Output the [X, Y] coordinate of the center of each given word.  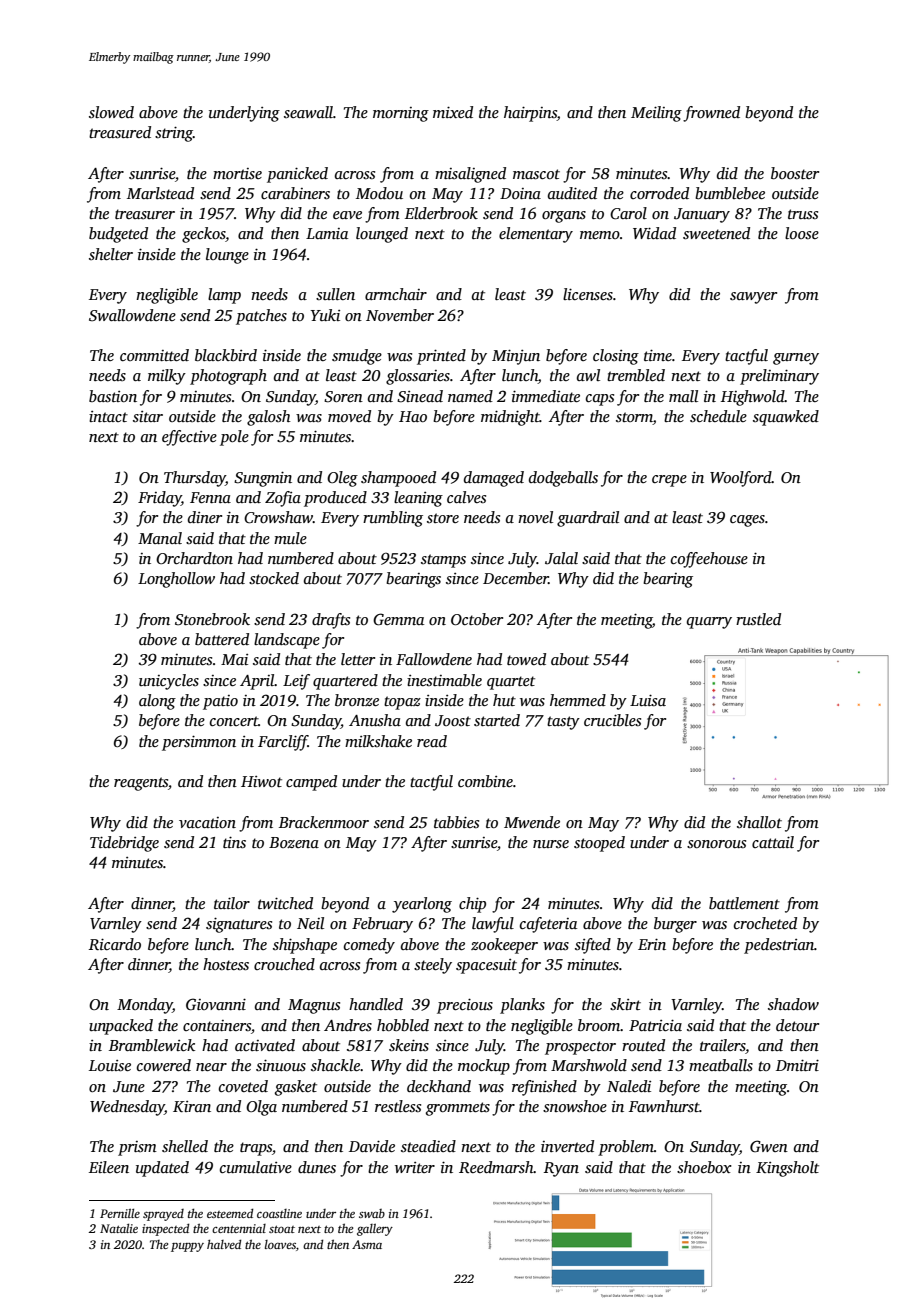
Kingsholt [787, 1169]
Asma [367, 1244]
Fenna [210, 497]
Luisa [648, 700]
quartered [345, 682]
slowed [111, 112]
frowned [711, 114]
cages [747, 521]
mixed [453, 112]
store [443, 518]
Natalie [119, 1228]
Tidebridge [124, 844]
